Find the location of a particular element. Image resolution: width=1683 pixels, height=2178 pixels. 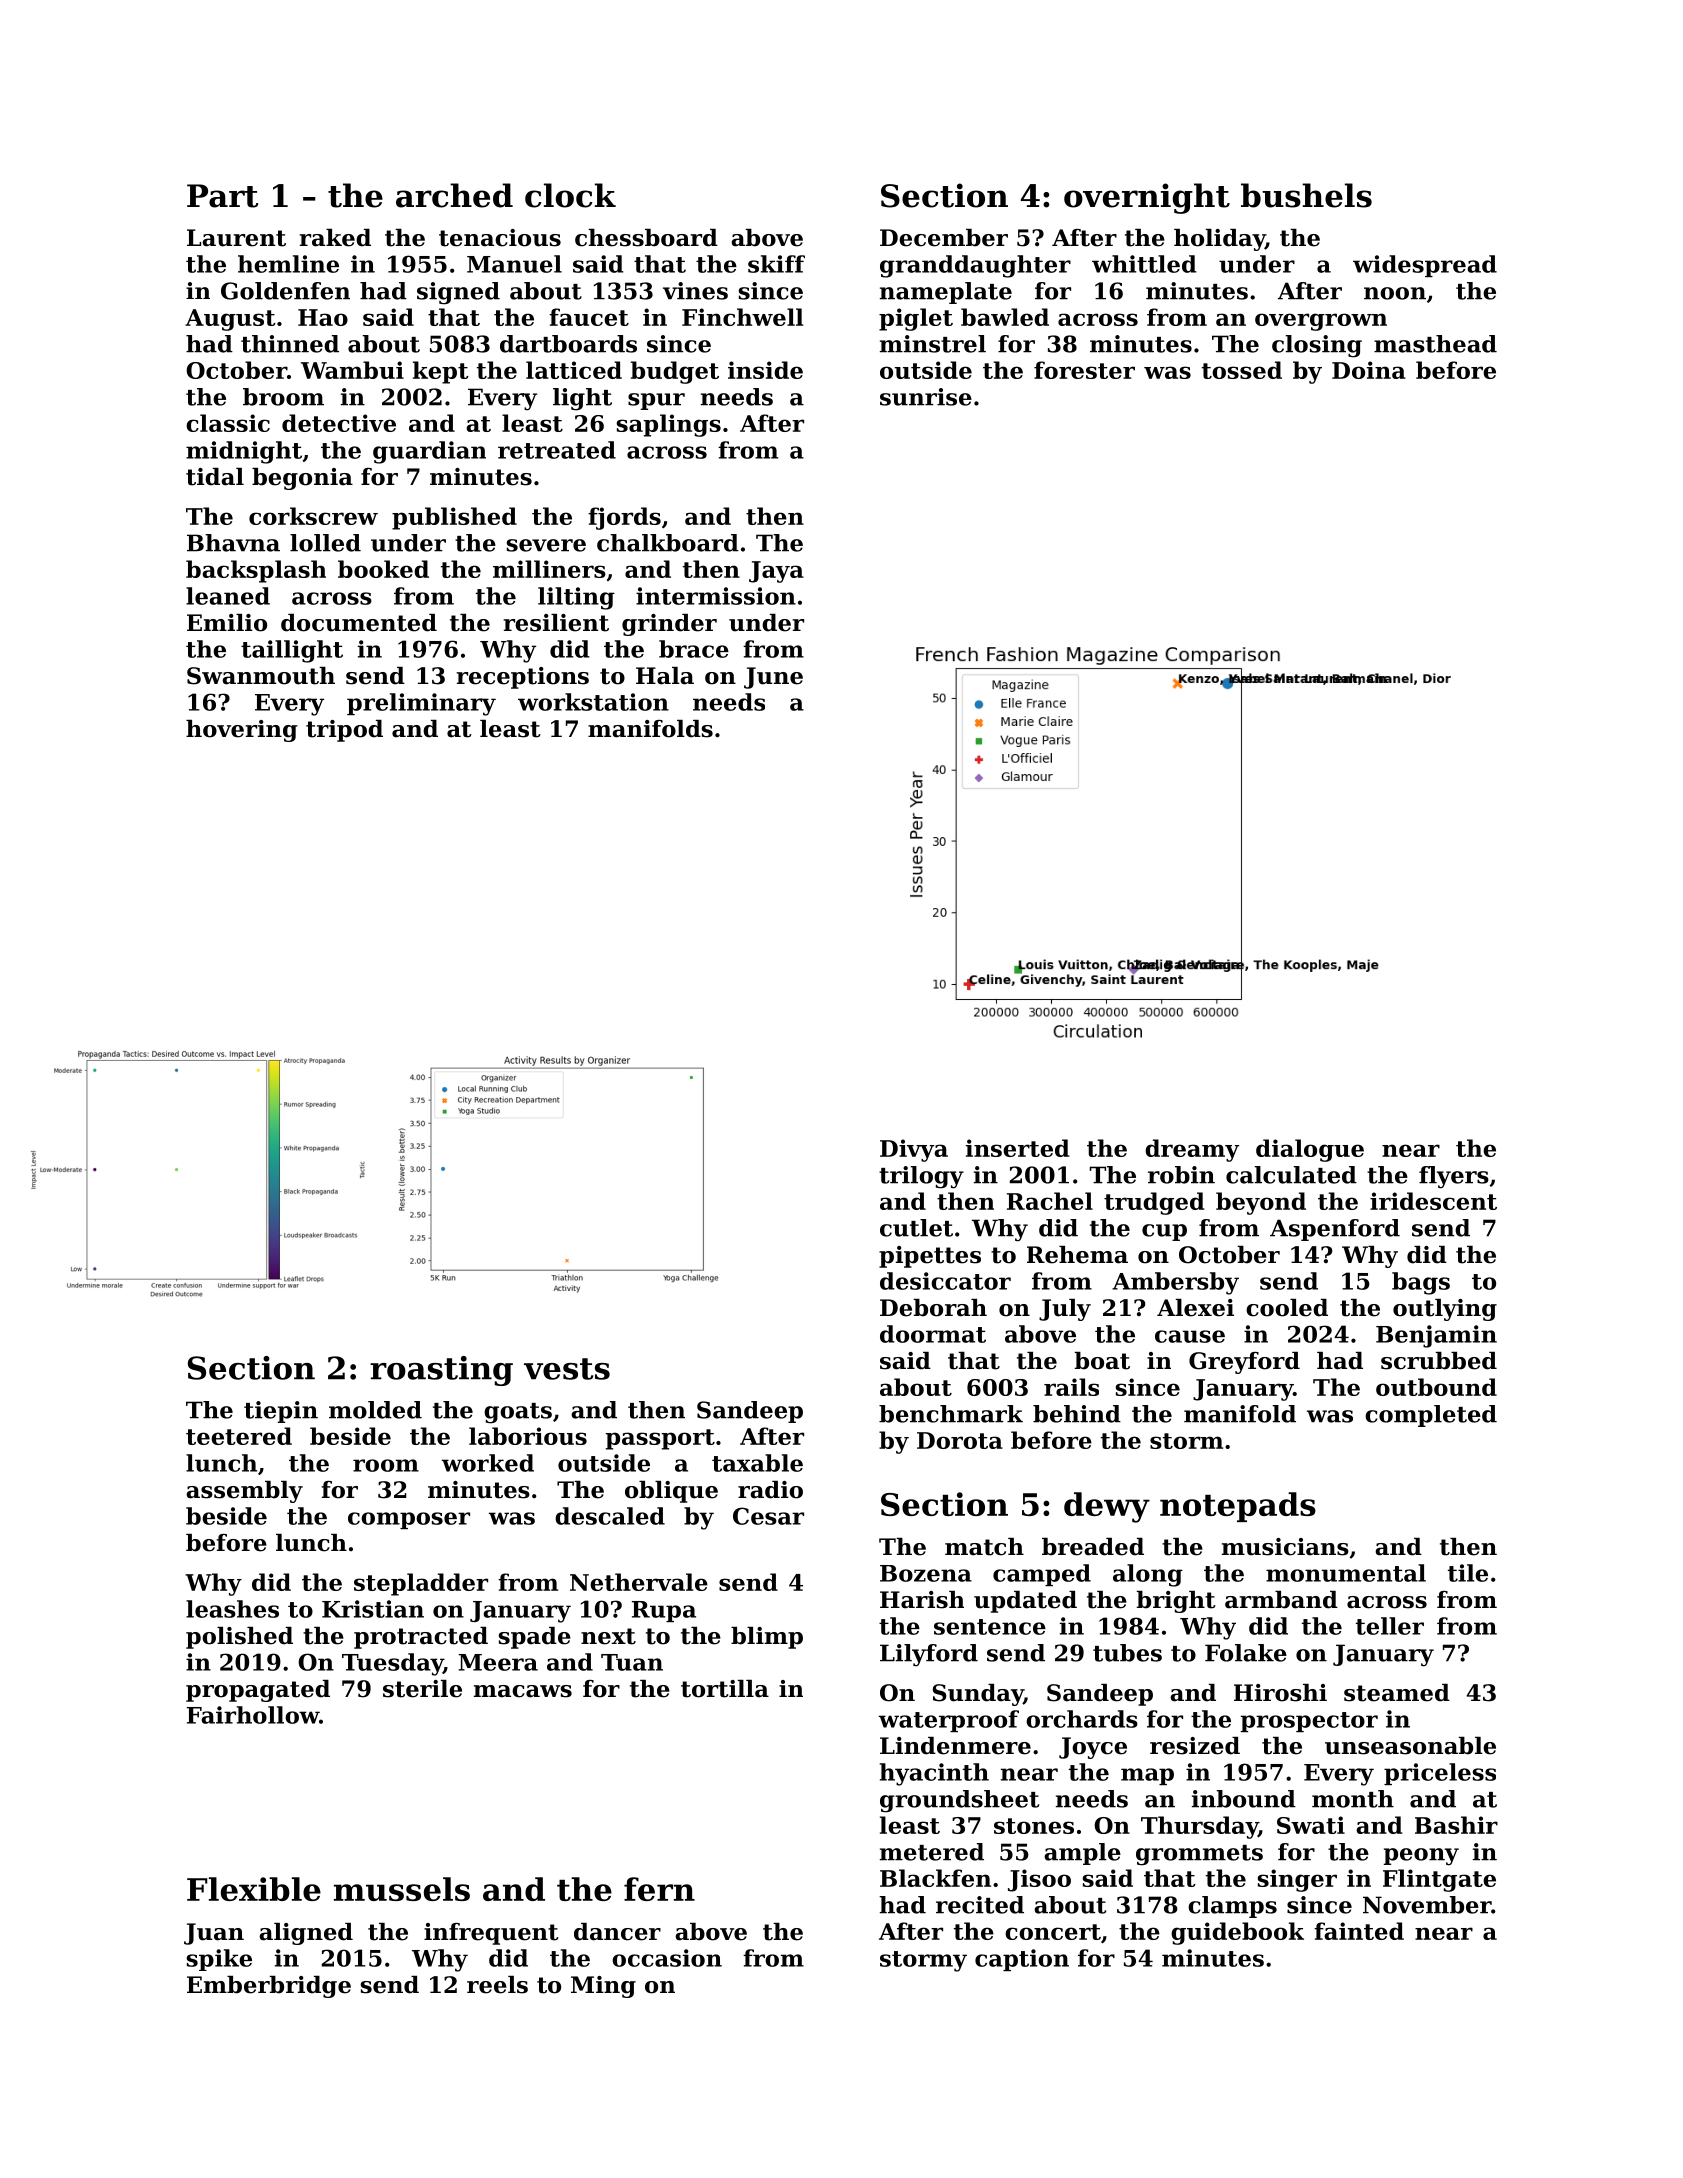

groundsheet is located at coordinates (959, 1801).
